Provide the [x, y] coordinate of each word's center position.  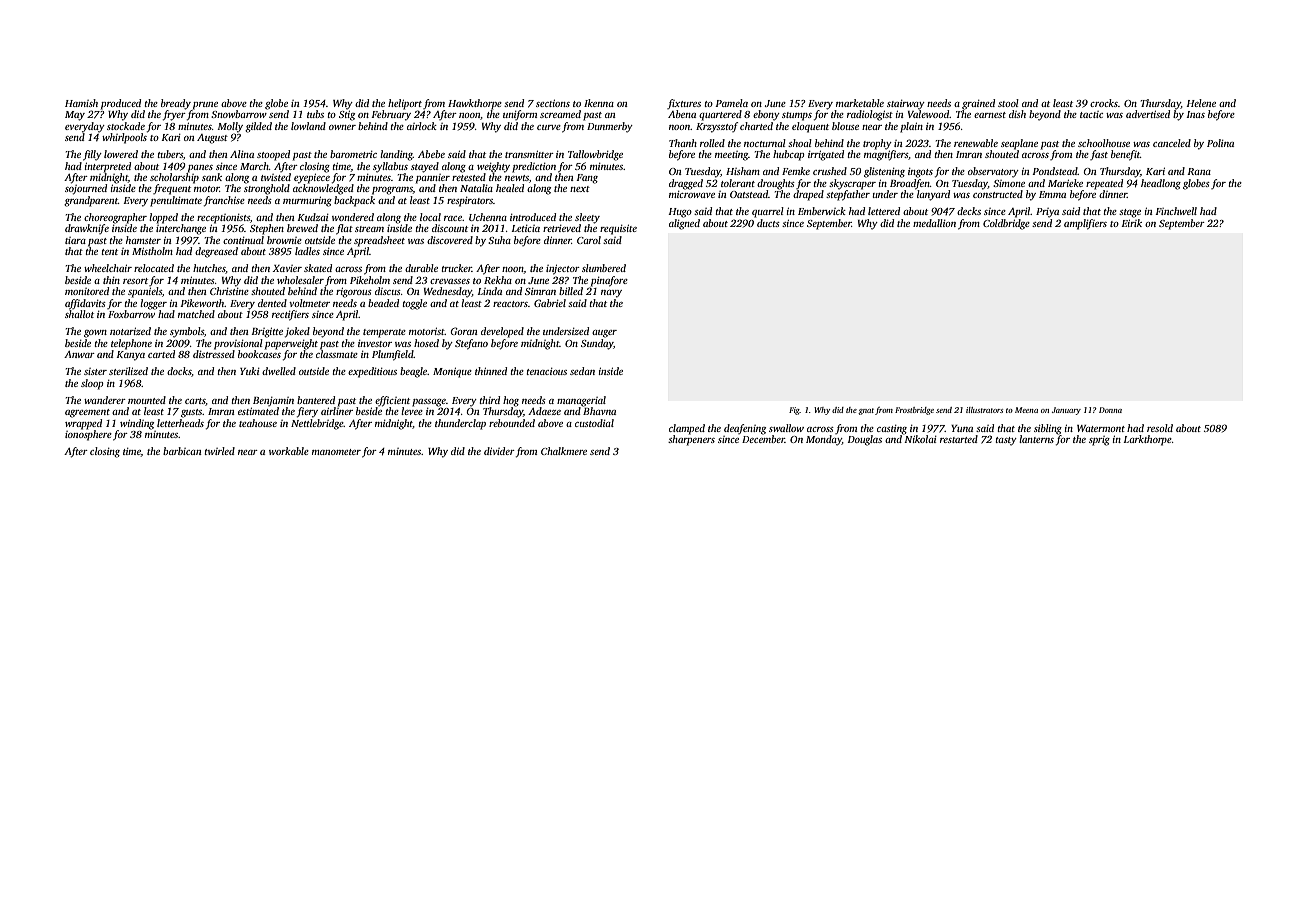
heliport [405, 104]
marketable [860, 103]
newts [517, 178]
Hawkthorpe [475, 104]
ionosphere [88, 435]
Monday [824, 440]
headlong [1161, 184]
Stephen [267, 229]
